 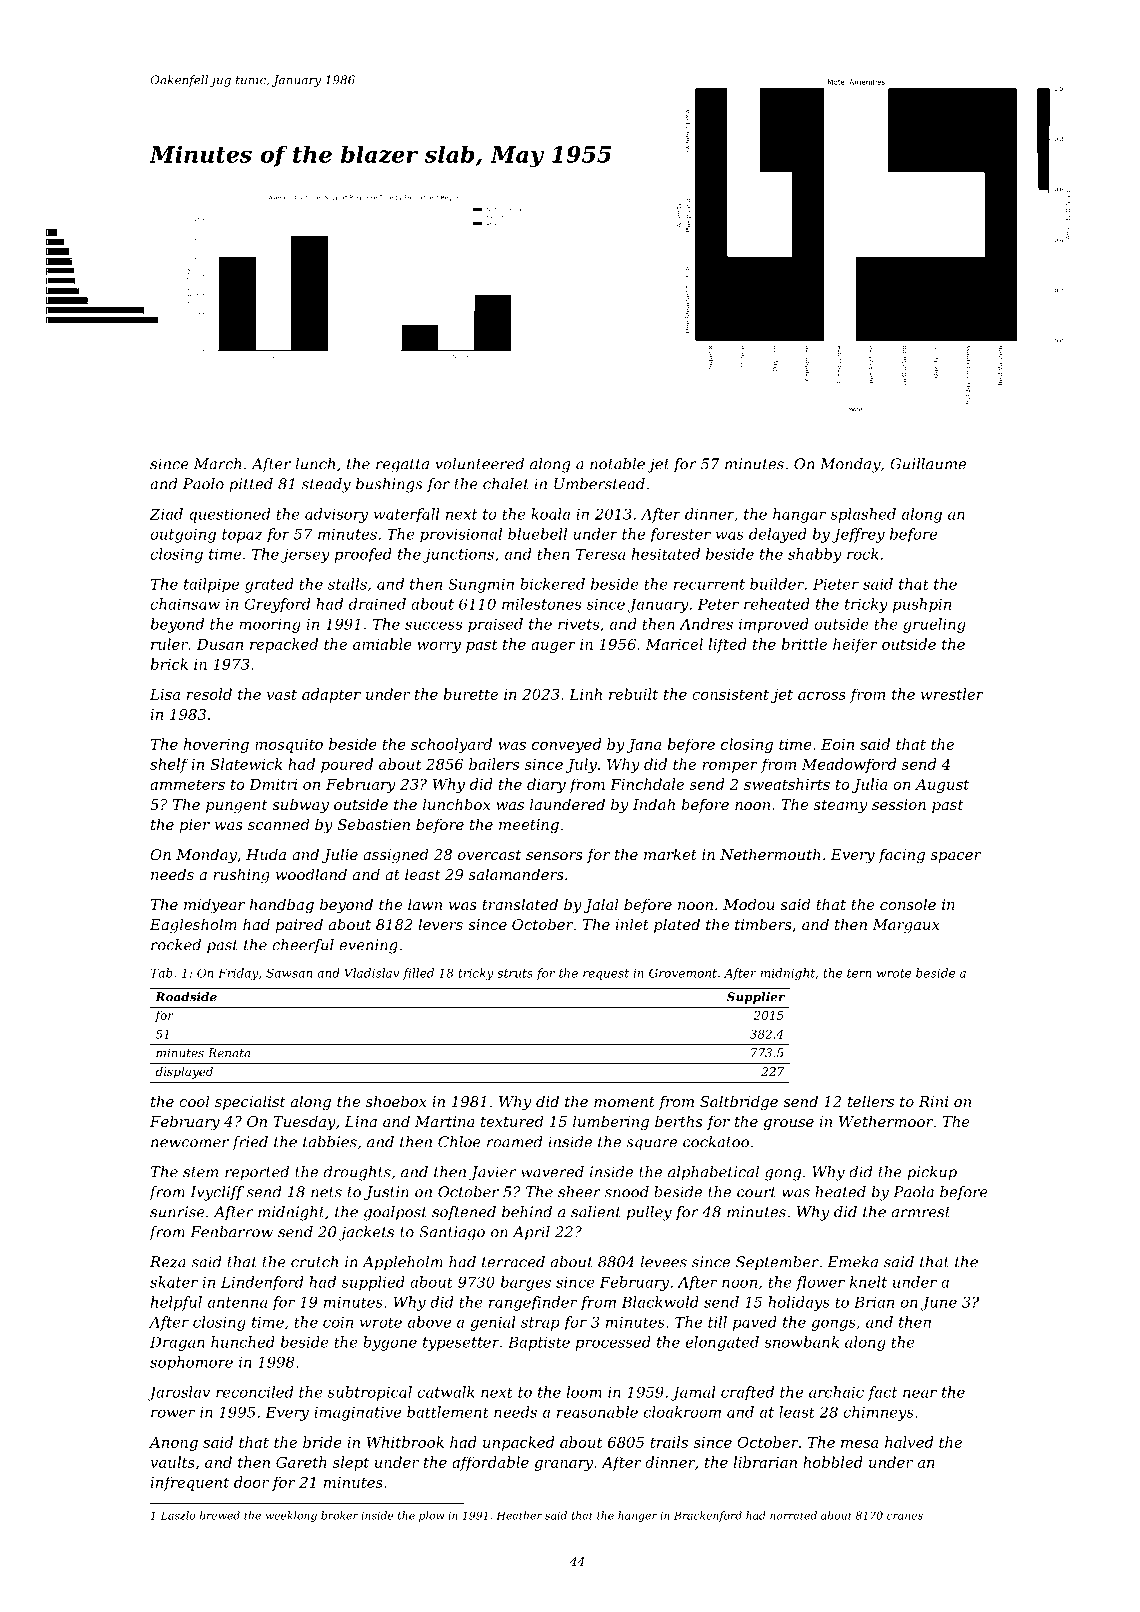 What do you see at coordinates (664, 1262) in the screenshot?
I see `levees` at bounding box center [664, 1262].
